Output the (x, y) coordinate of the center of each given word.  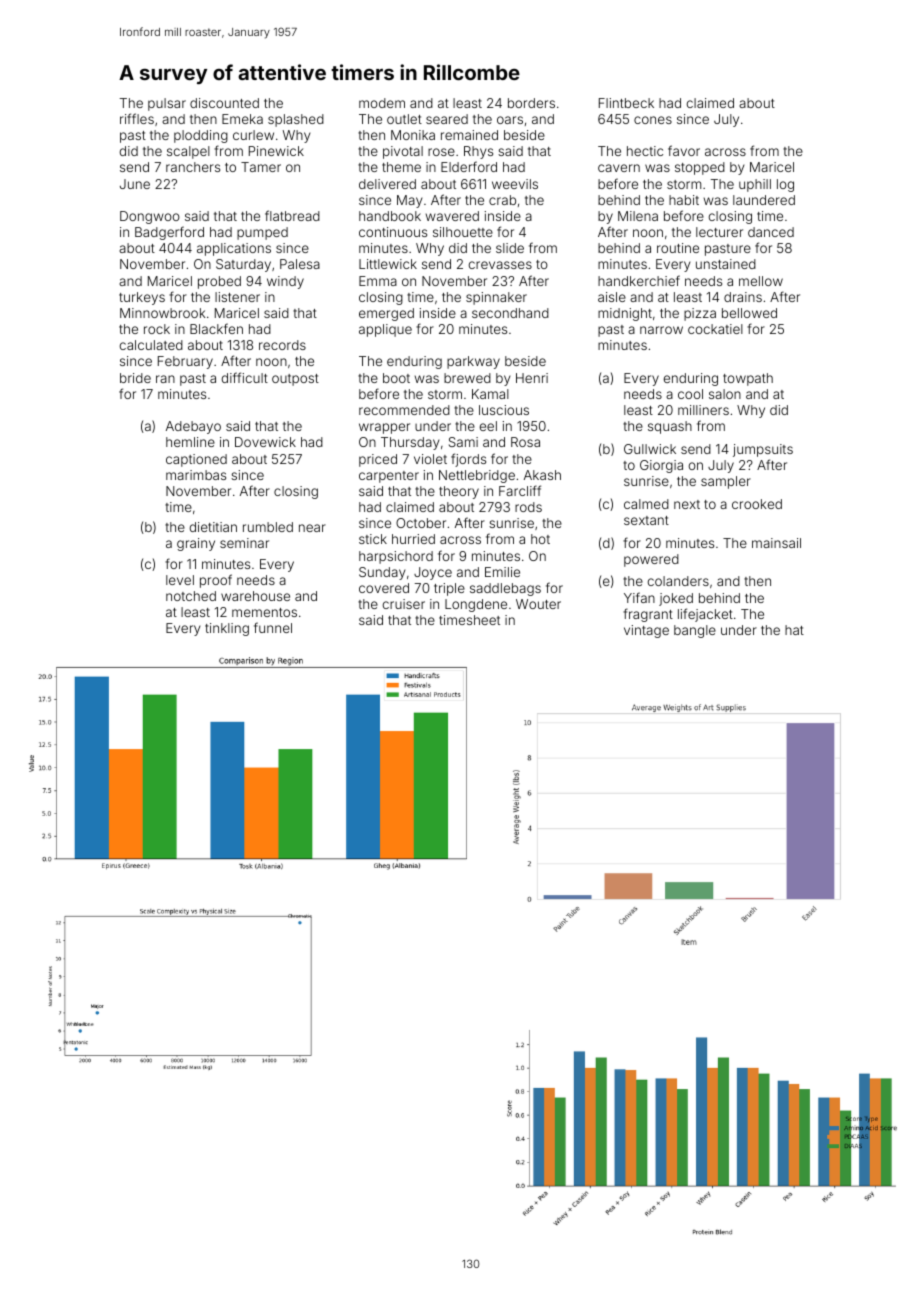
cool (690, 394)
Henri (532, 378)
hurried (413, 539)
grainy (196, 544)
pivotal (403, 152)
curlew (253, 135)
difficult (245, 377)
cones (653, 120)
